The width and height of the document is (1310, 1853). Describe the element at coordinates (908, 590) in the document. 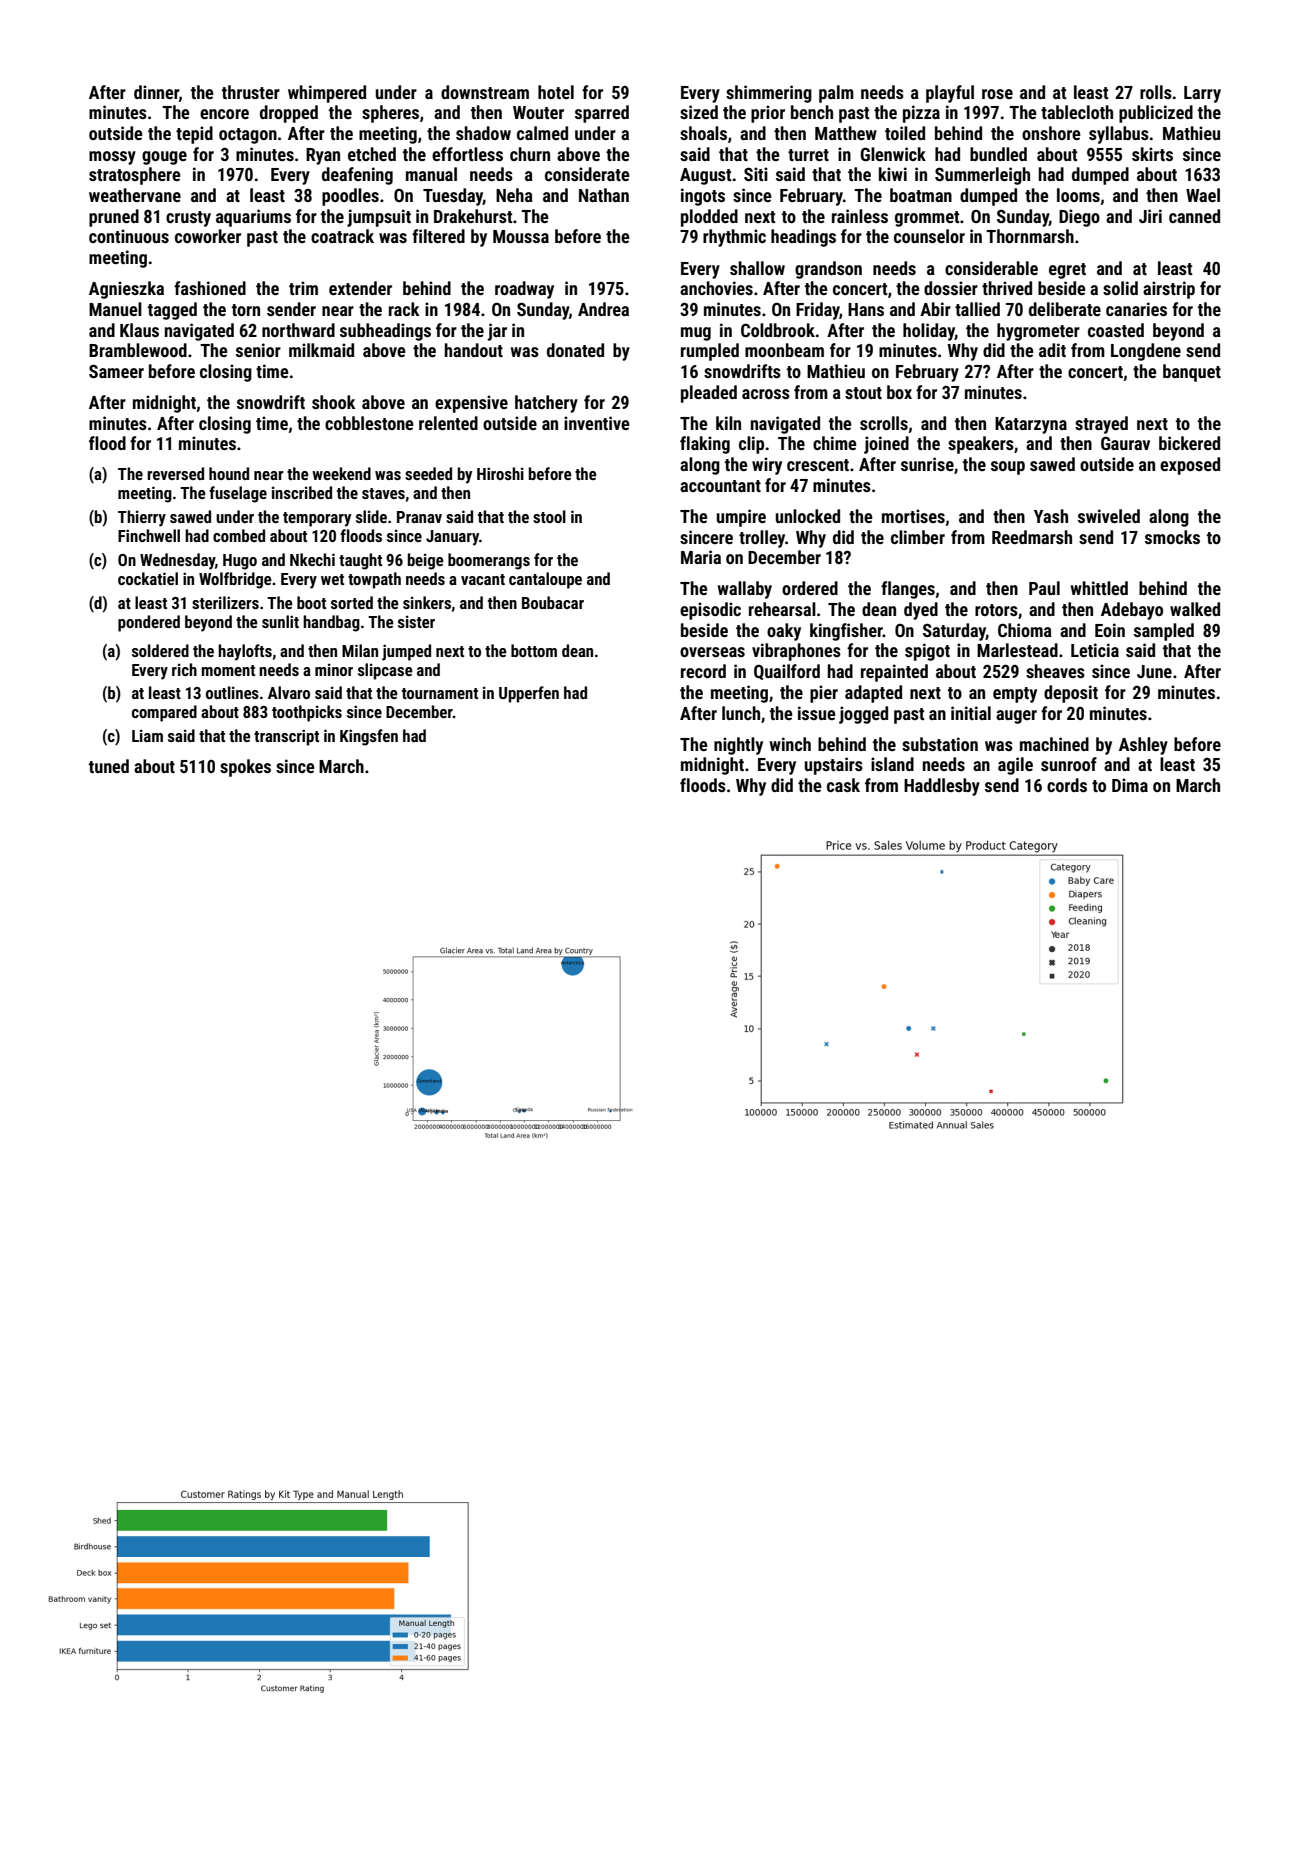

I see `flanges` at that location.
